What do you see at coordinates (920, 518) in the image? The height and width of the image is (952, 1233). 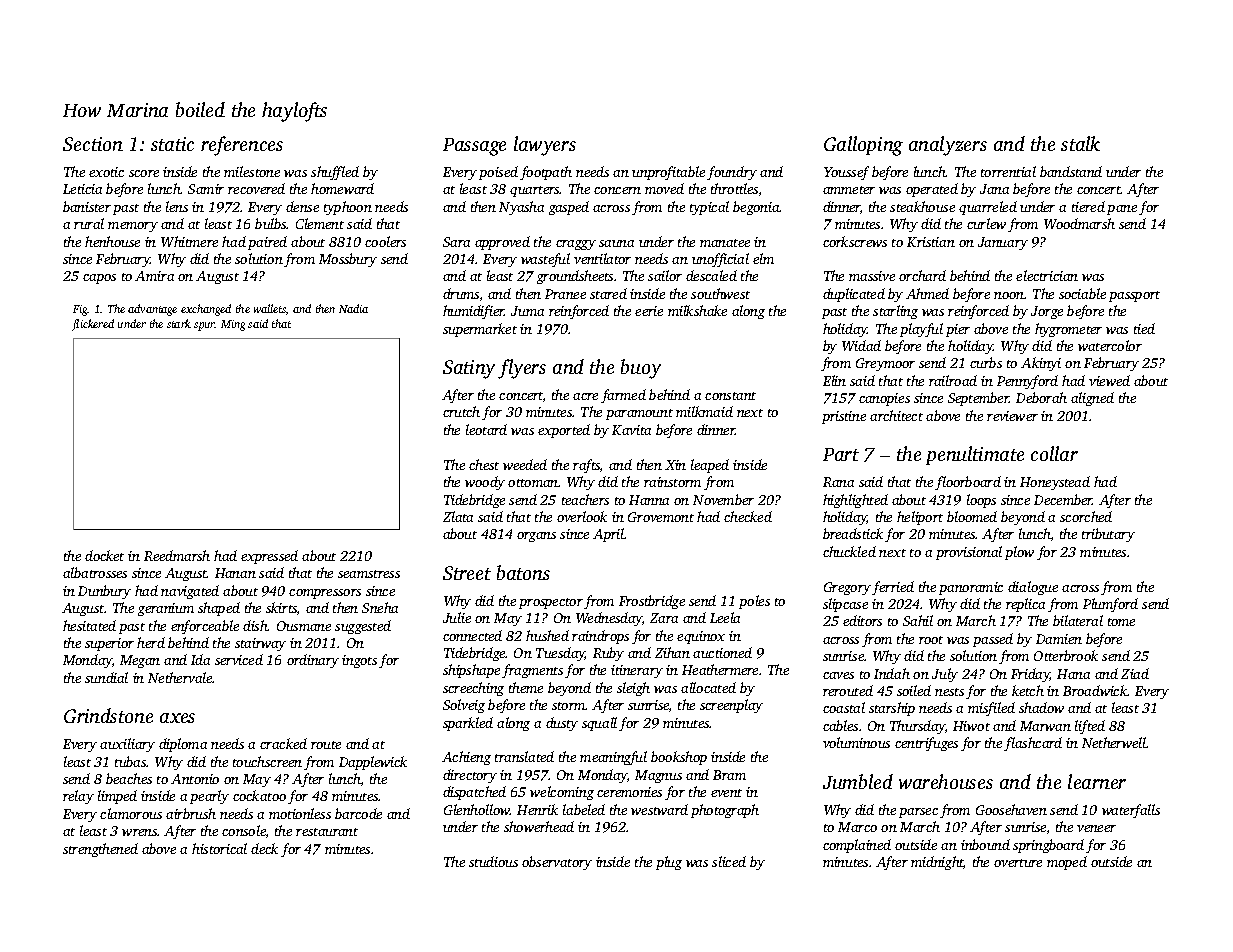 I see `heliport` at bounding box center [920, 518].
